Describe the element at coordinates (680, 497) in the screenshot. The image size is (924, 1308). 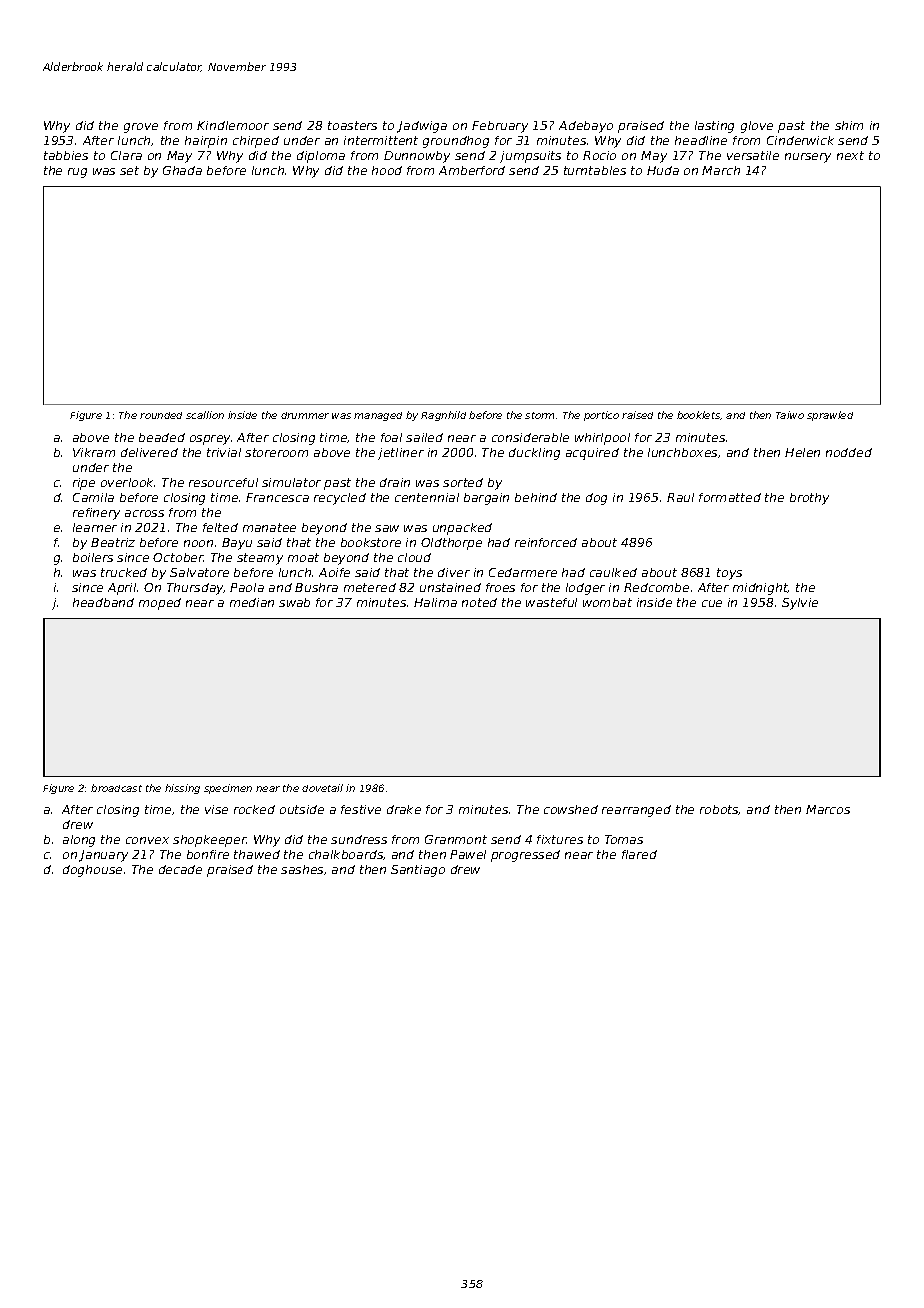
I see `Raul` at that location.
